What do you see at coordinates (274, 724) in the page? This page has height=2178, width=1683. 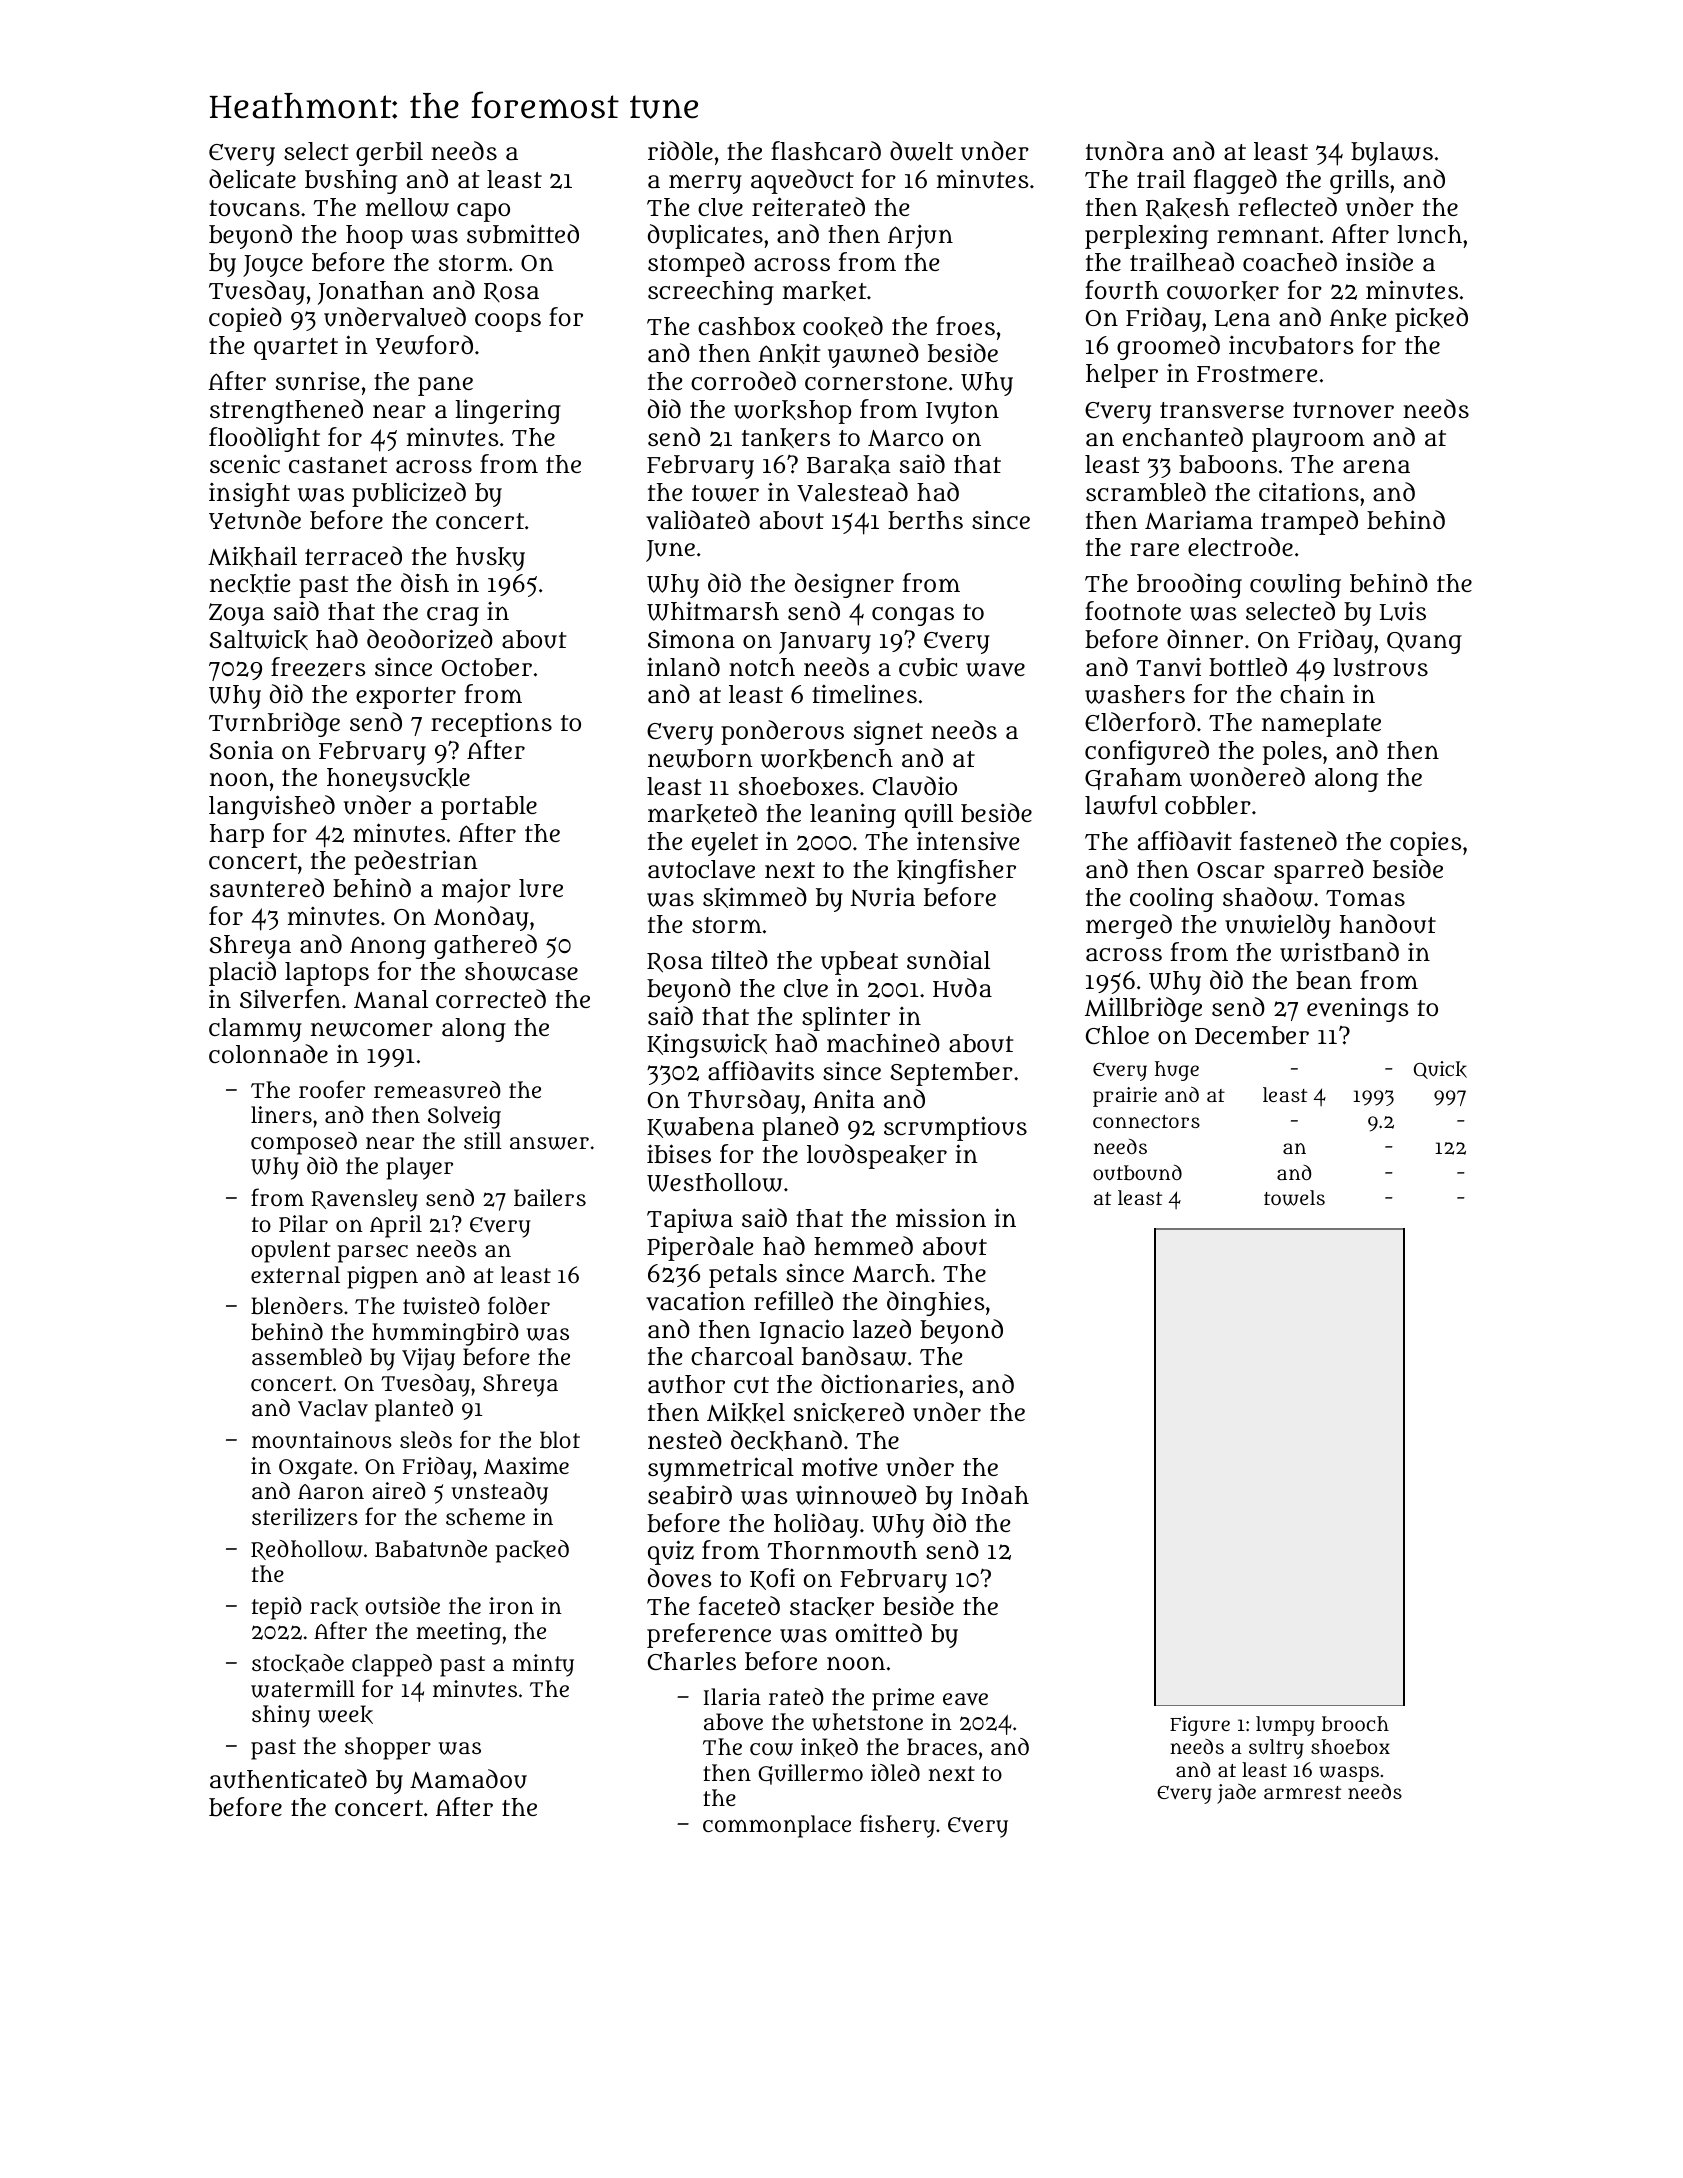 I see `Turnbridge` at bounding box center [274, 724].
